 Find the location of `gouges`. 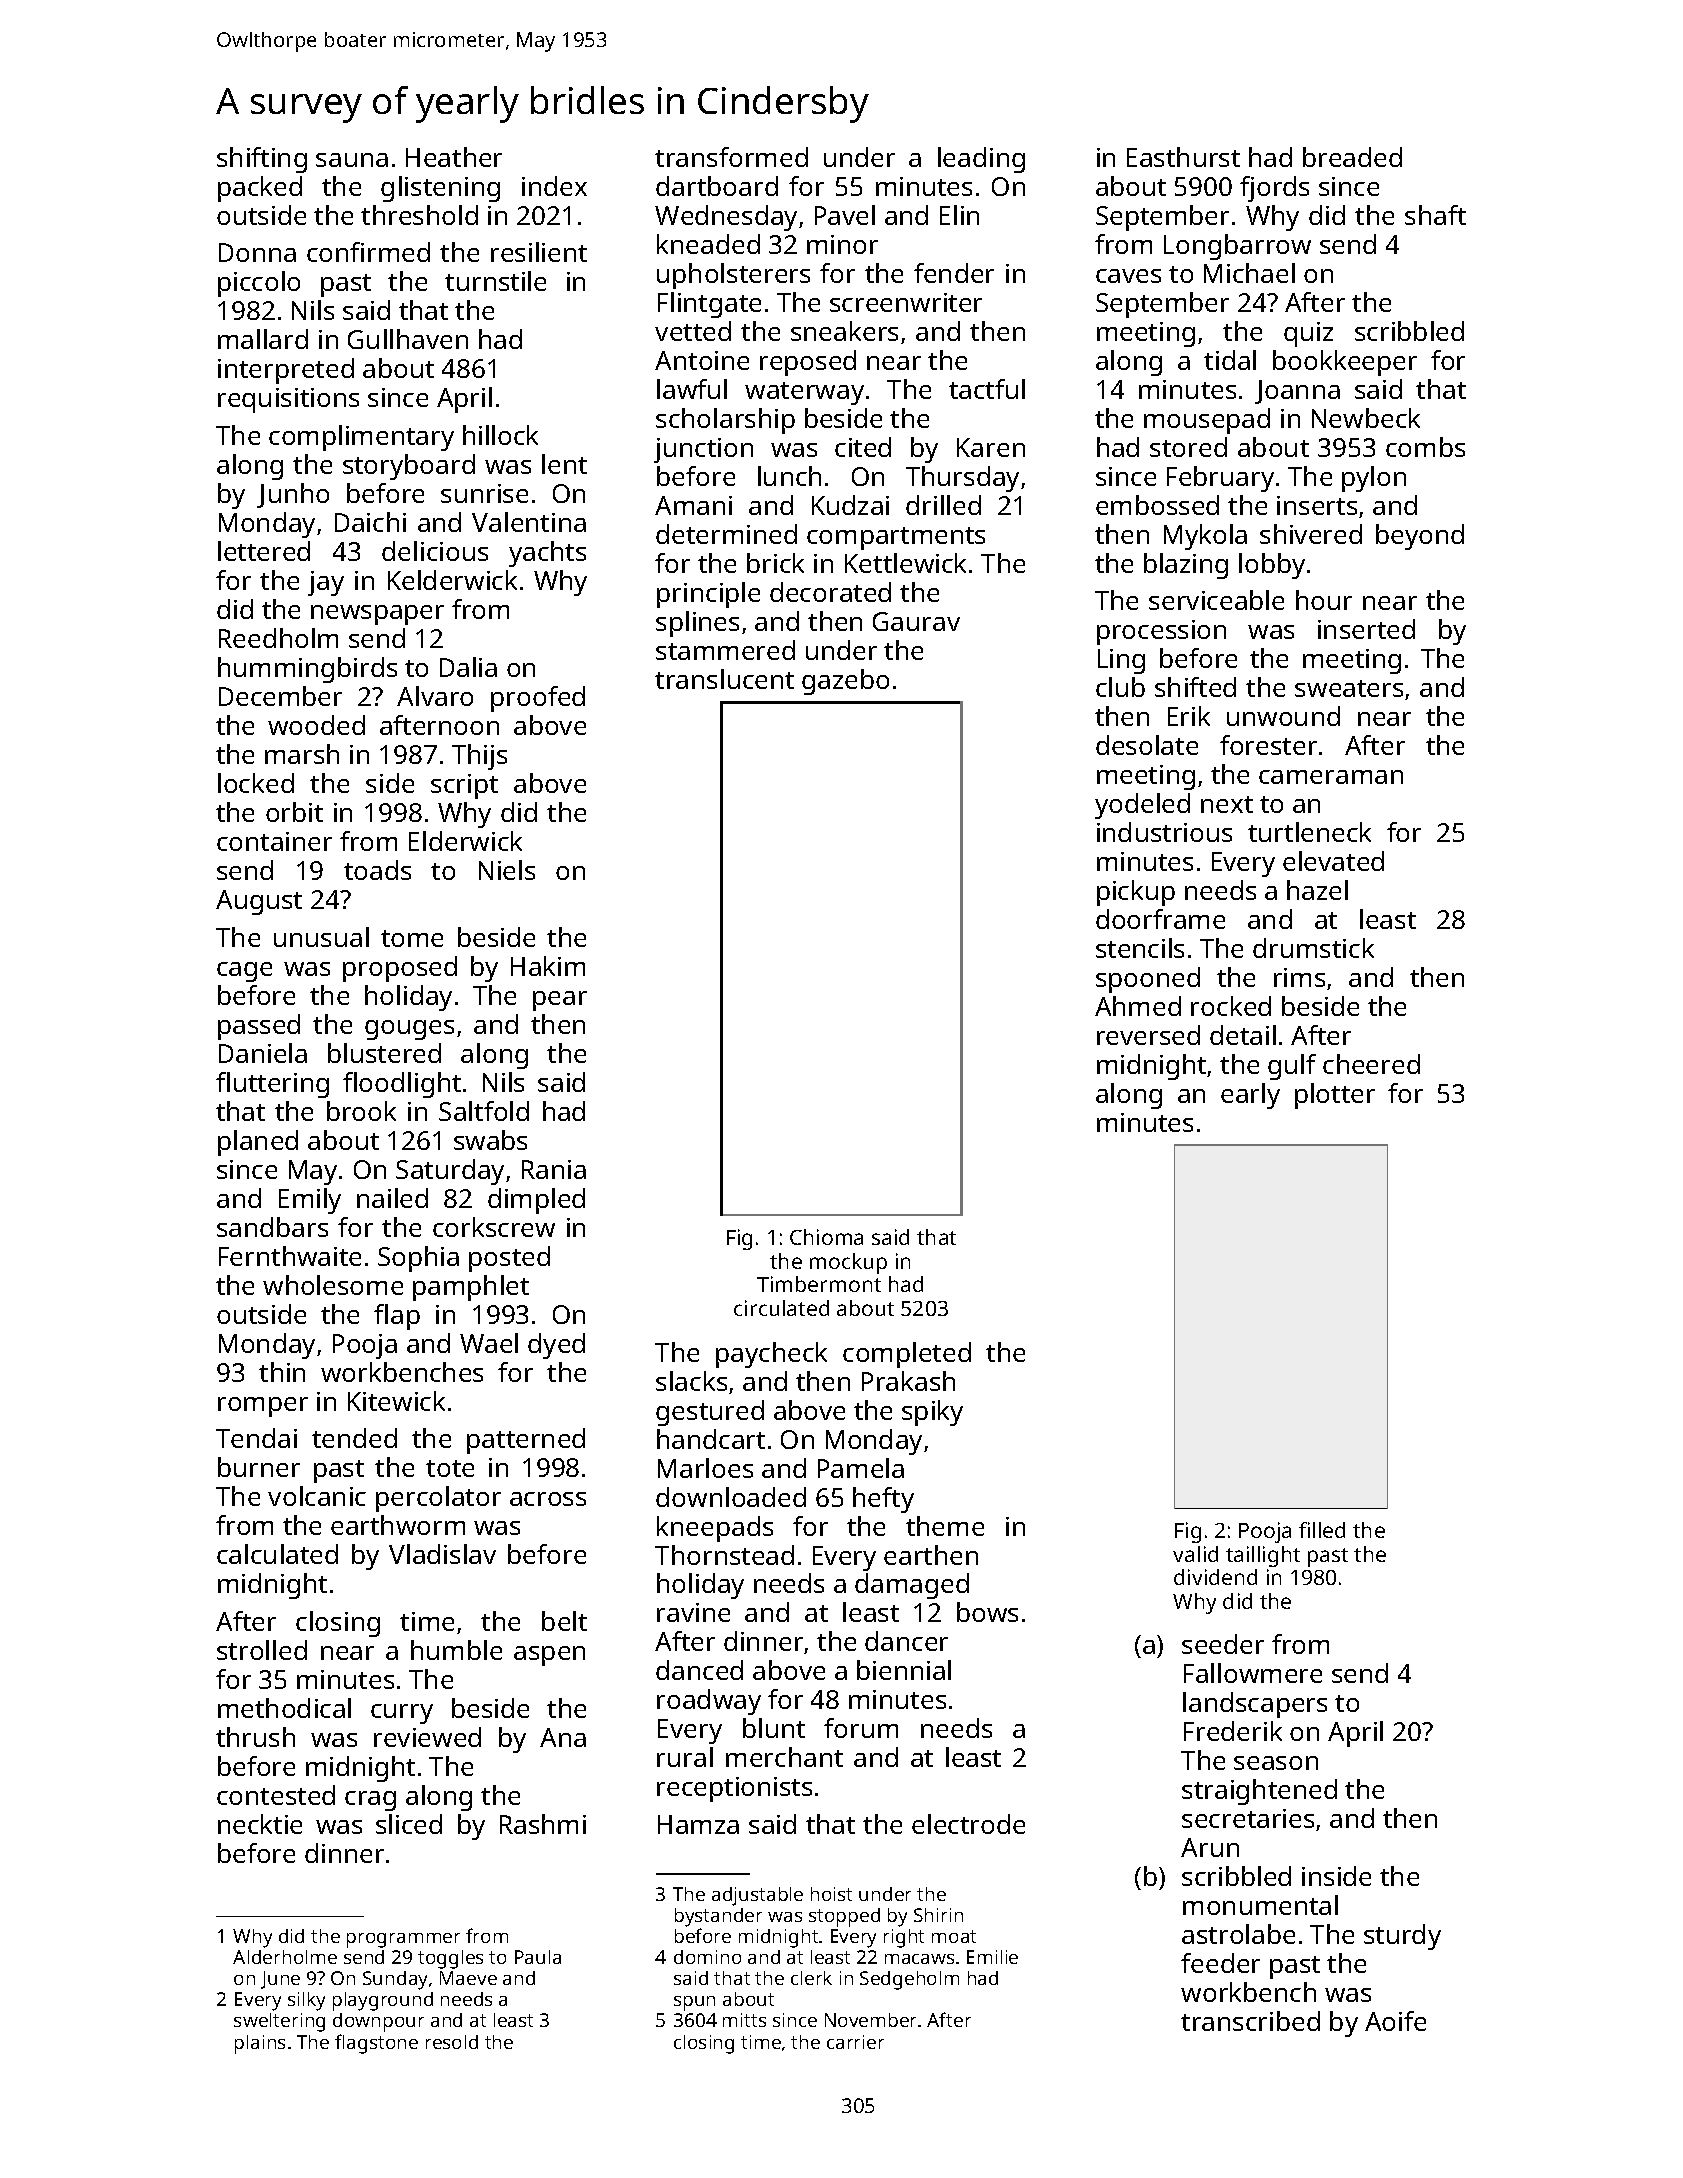

gouges is located at coordinates (409, 1030).
